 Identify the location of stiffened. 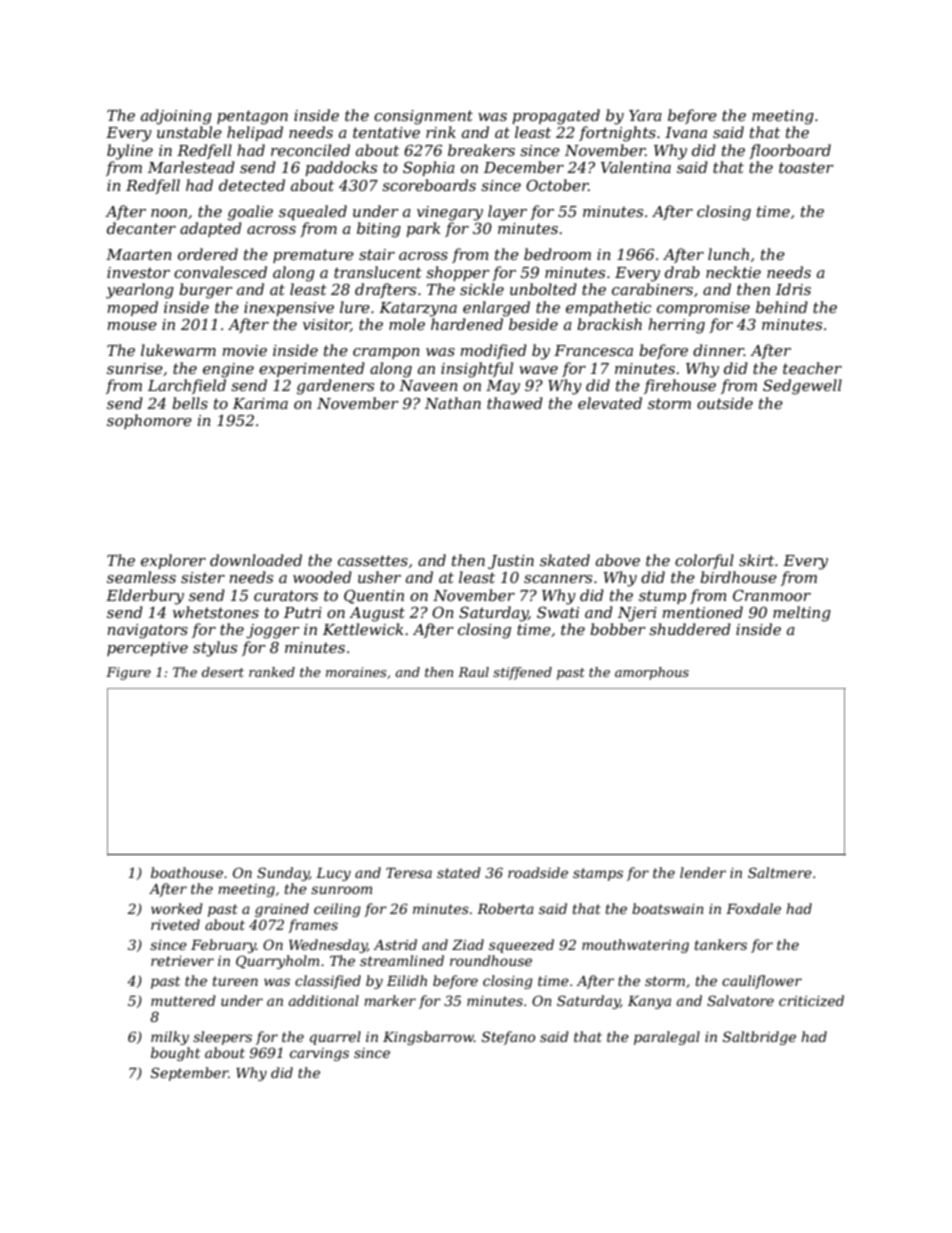
(522, 673).
